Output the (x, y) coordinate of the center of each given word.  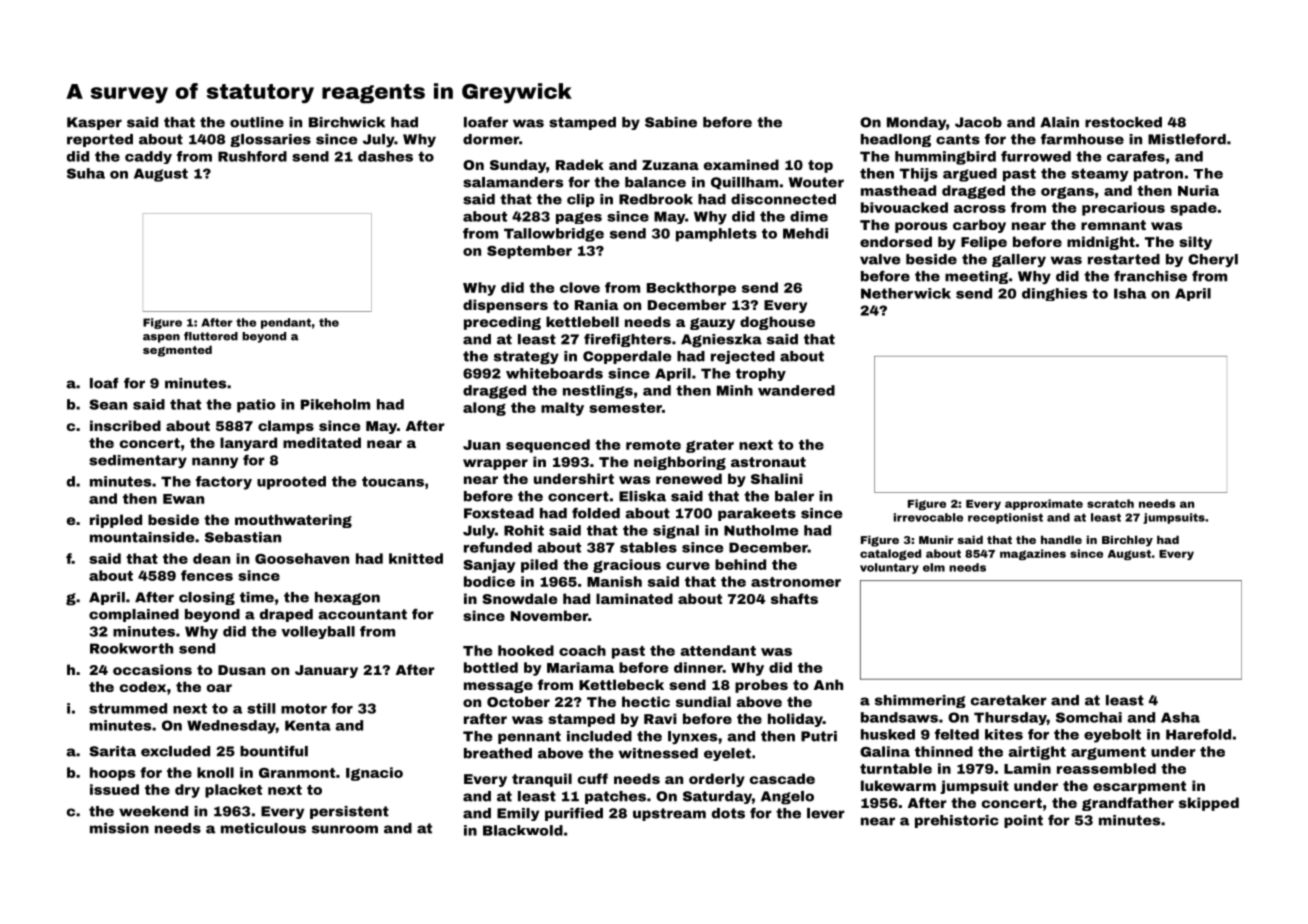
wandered (796, 390)
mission (119, 828)
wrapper (495, 464)
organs (1067, 193)
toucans (393, 481)
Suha (86, 173)
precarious (1123, 209)
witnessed (658, 753)
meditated (322, 442)
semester (625, 408)
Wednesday (231, 727)
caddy (148, 157)
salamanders (513, 182)
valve (880, 259)
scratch (1110, 503)
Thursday (1010, 718)
